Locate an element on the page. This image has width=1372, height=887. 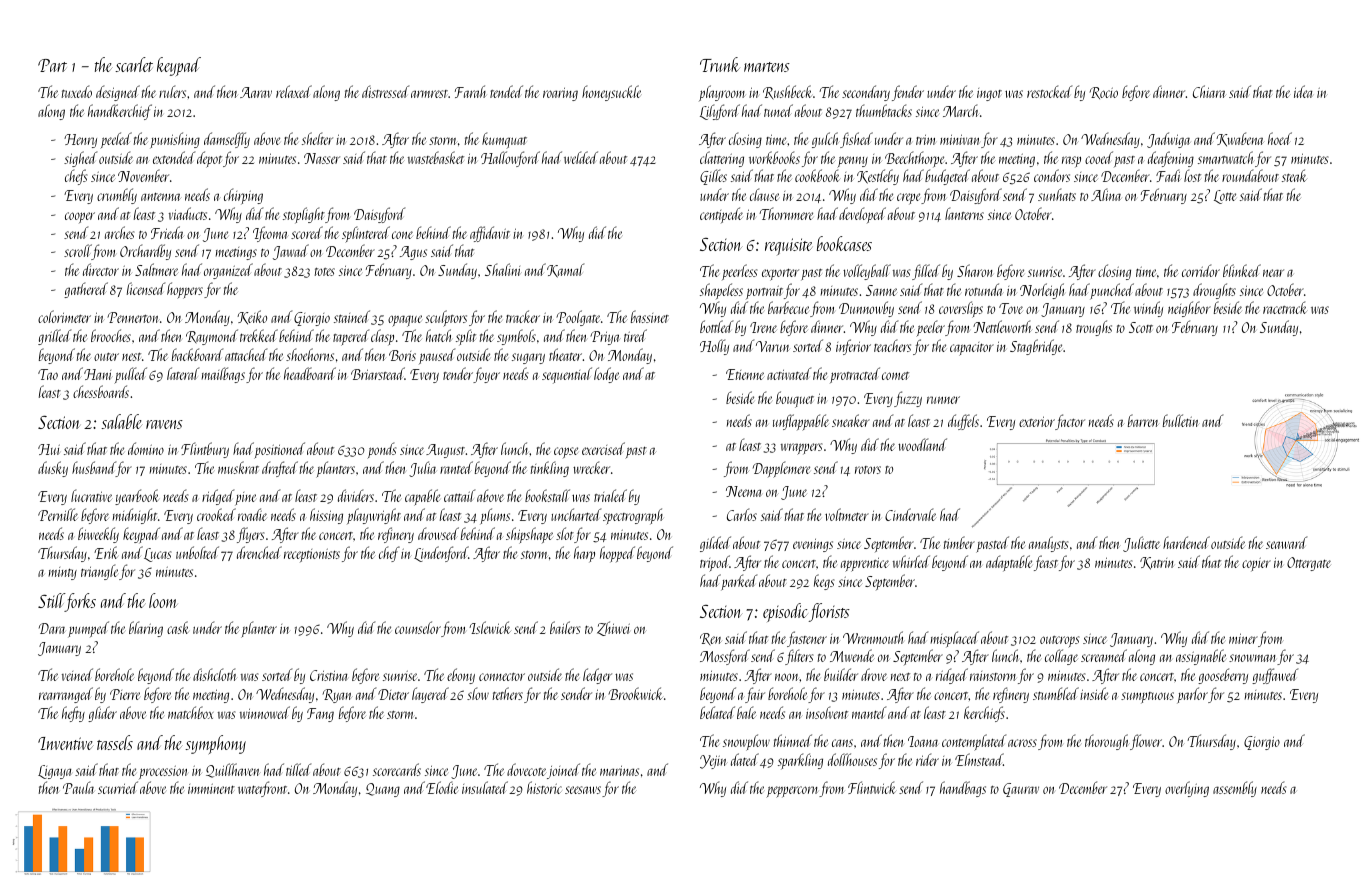
cask is located at coordinates (177, 627).
